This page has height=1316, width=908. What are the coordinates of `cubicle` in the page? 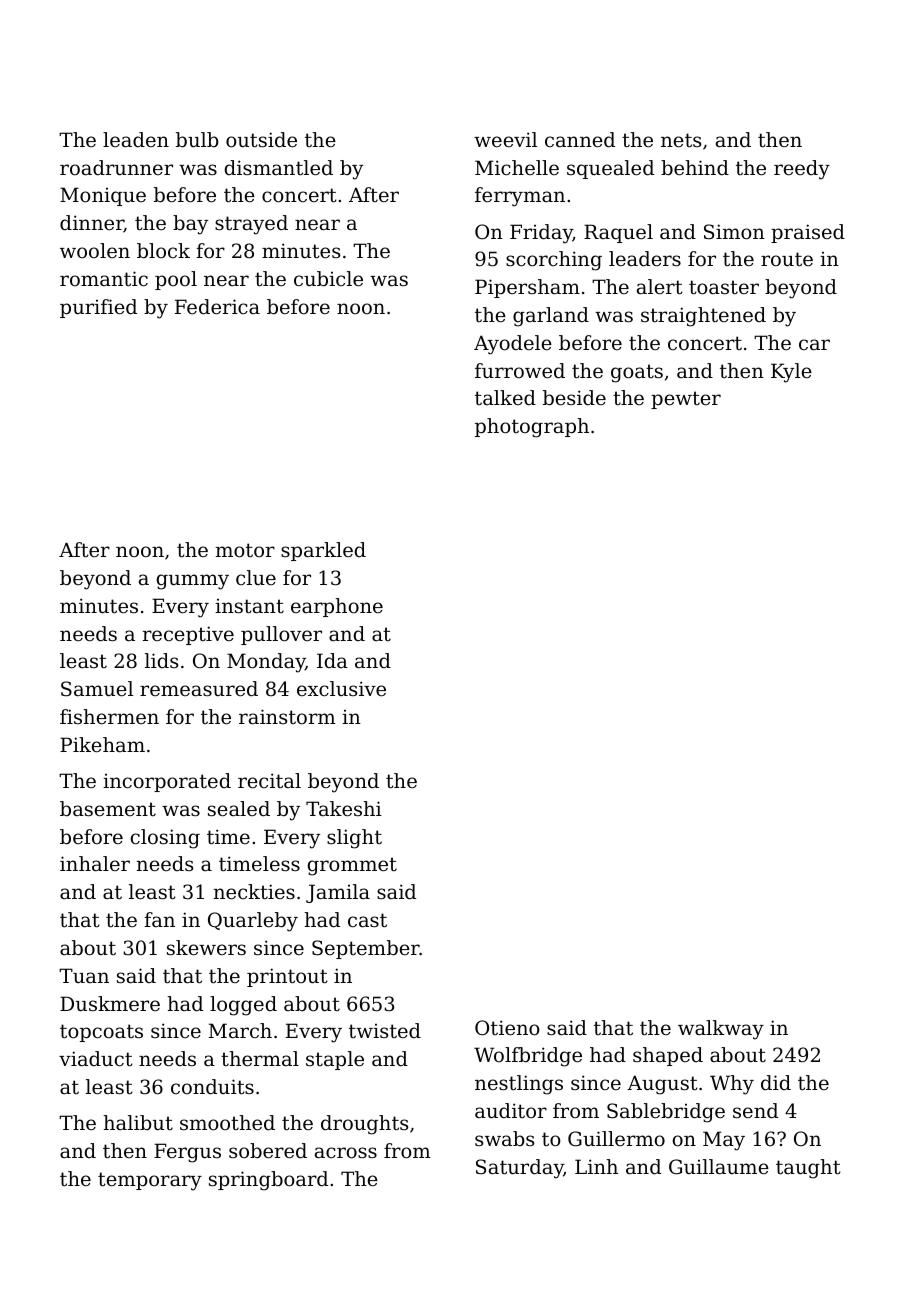 It's located at (328, 279).
